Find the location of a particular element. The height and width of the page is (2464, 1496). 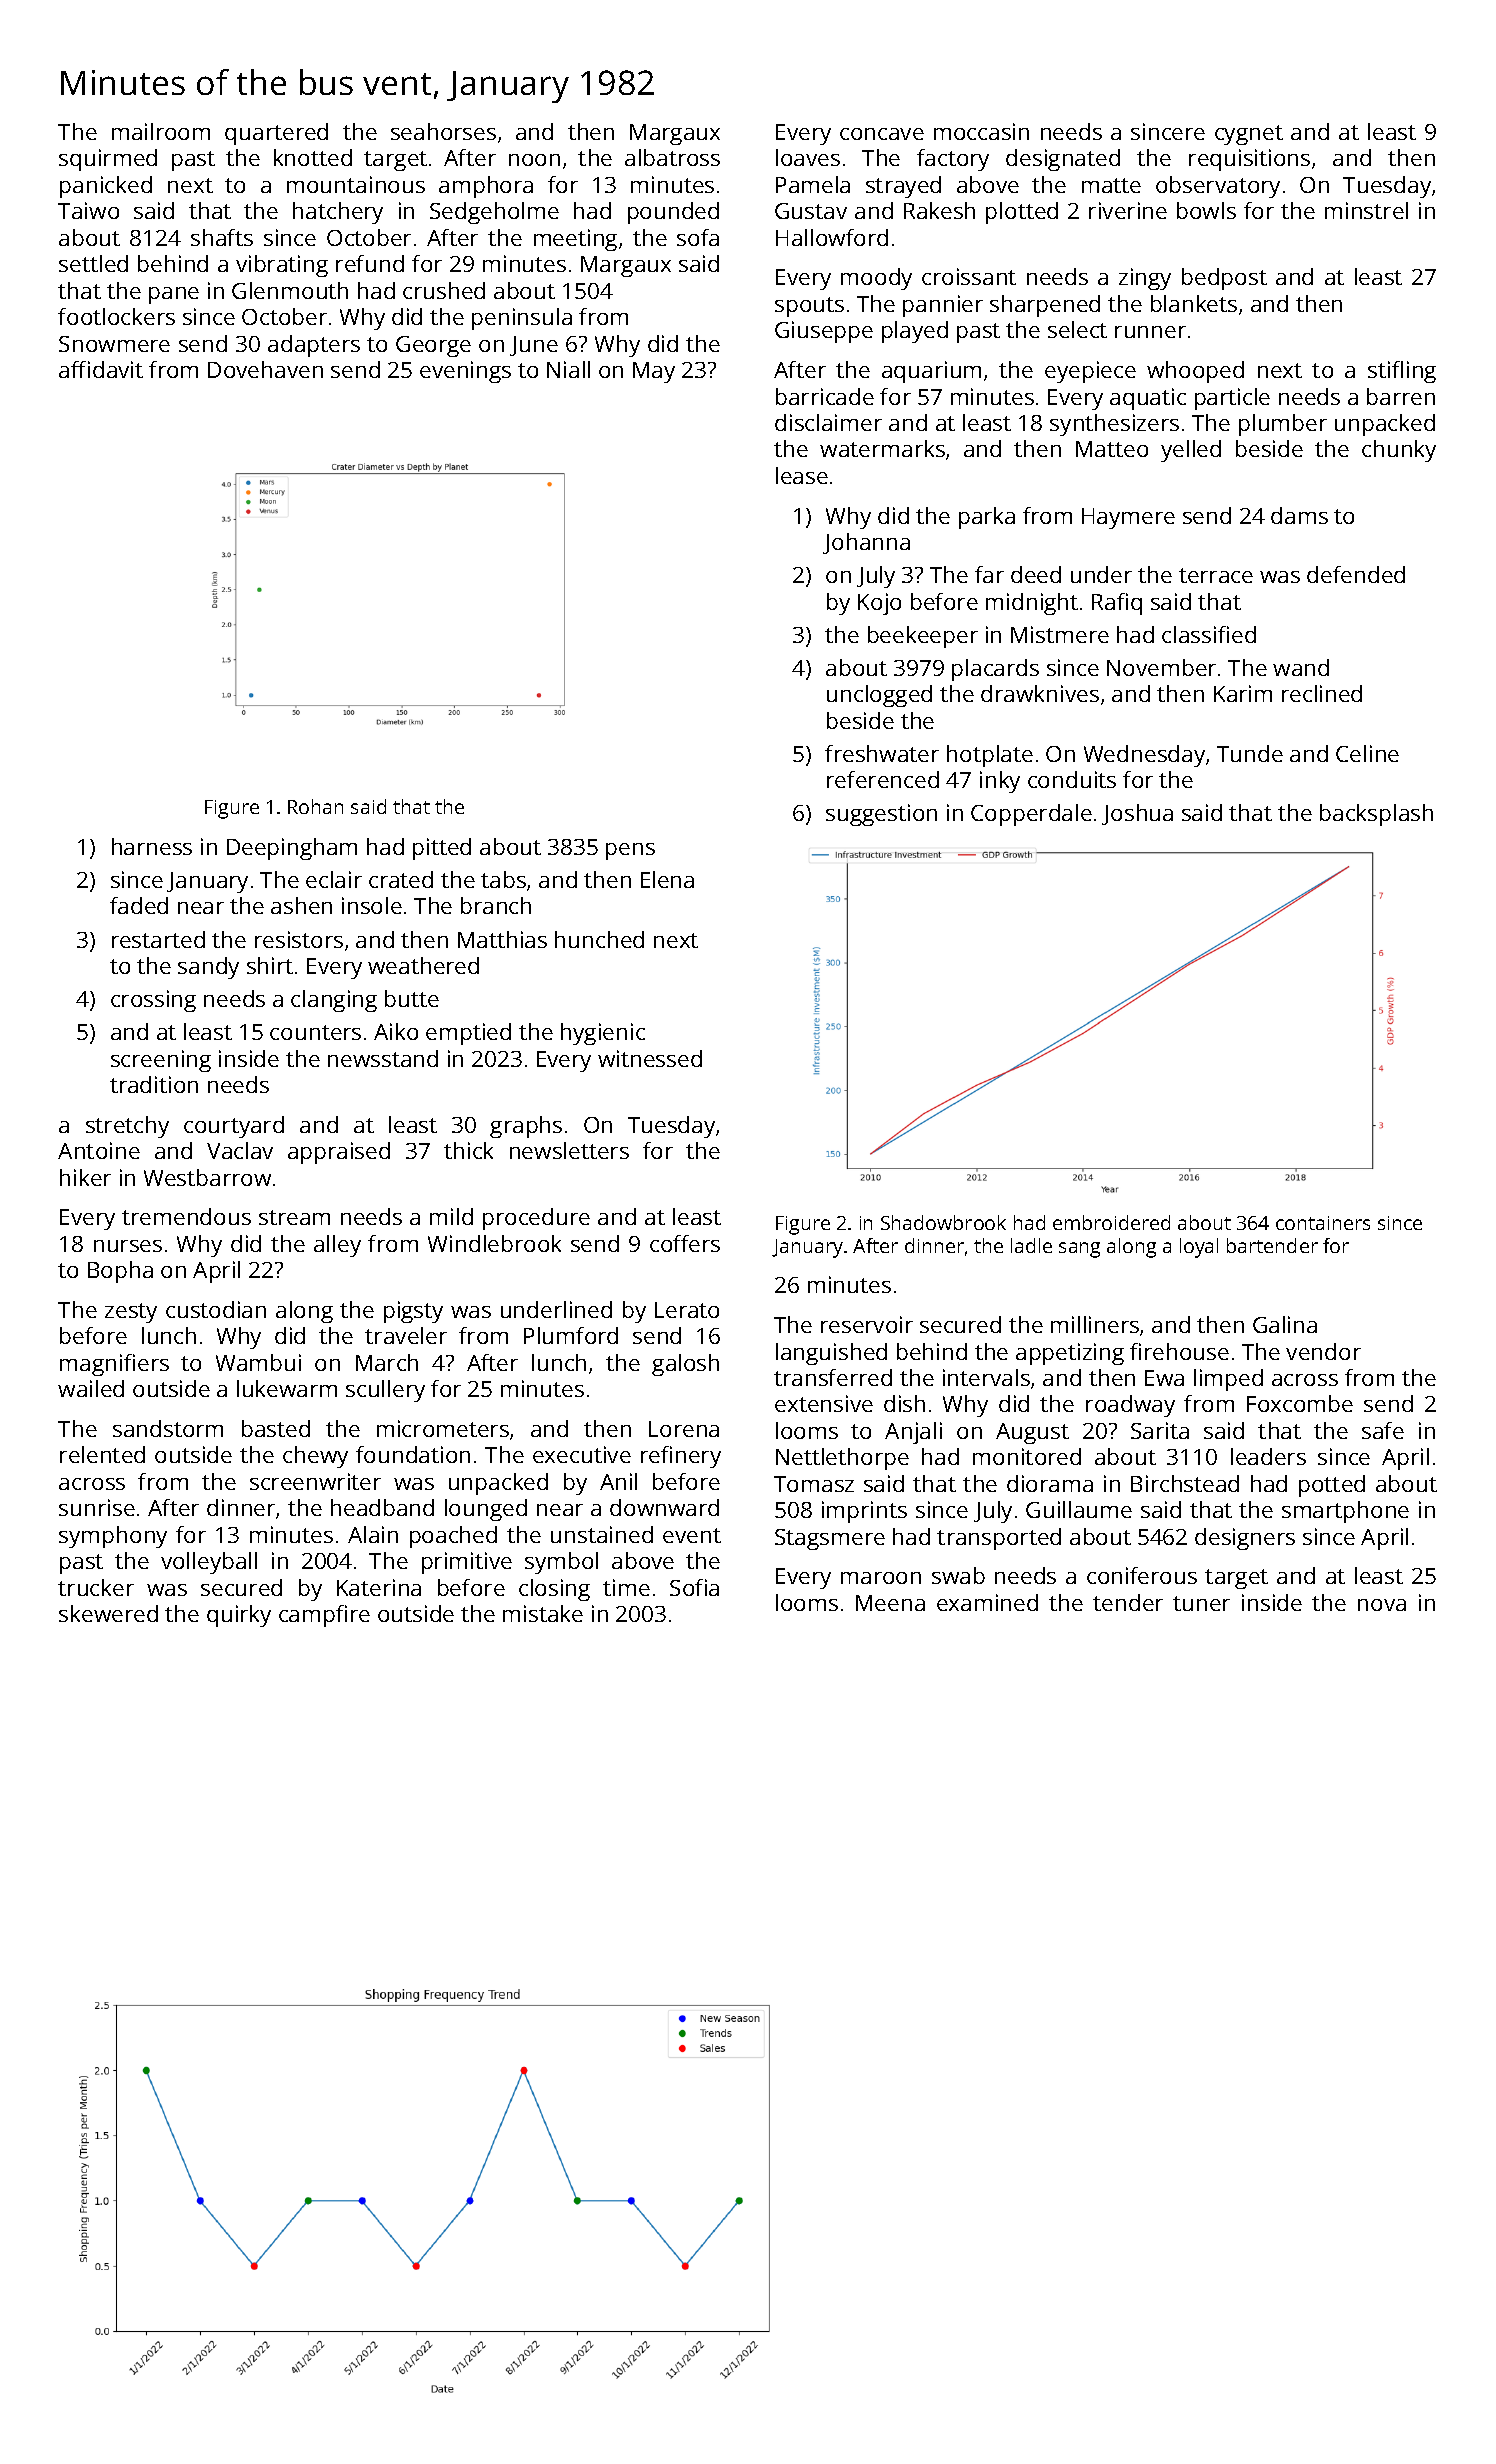

backsplash is located at coordinates (1376, 815).
